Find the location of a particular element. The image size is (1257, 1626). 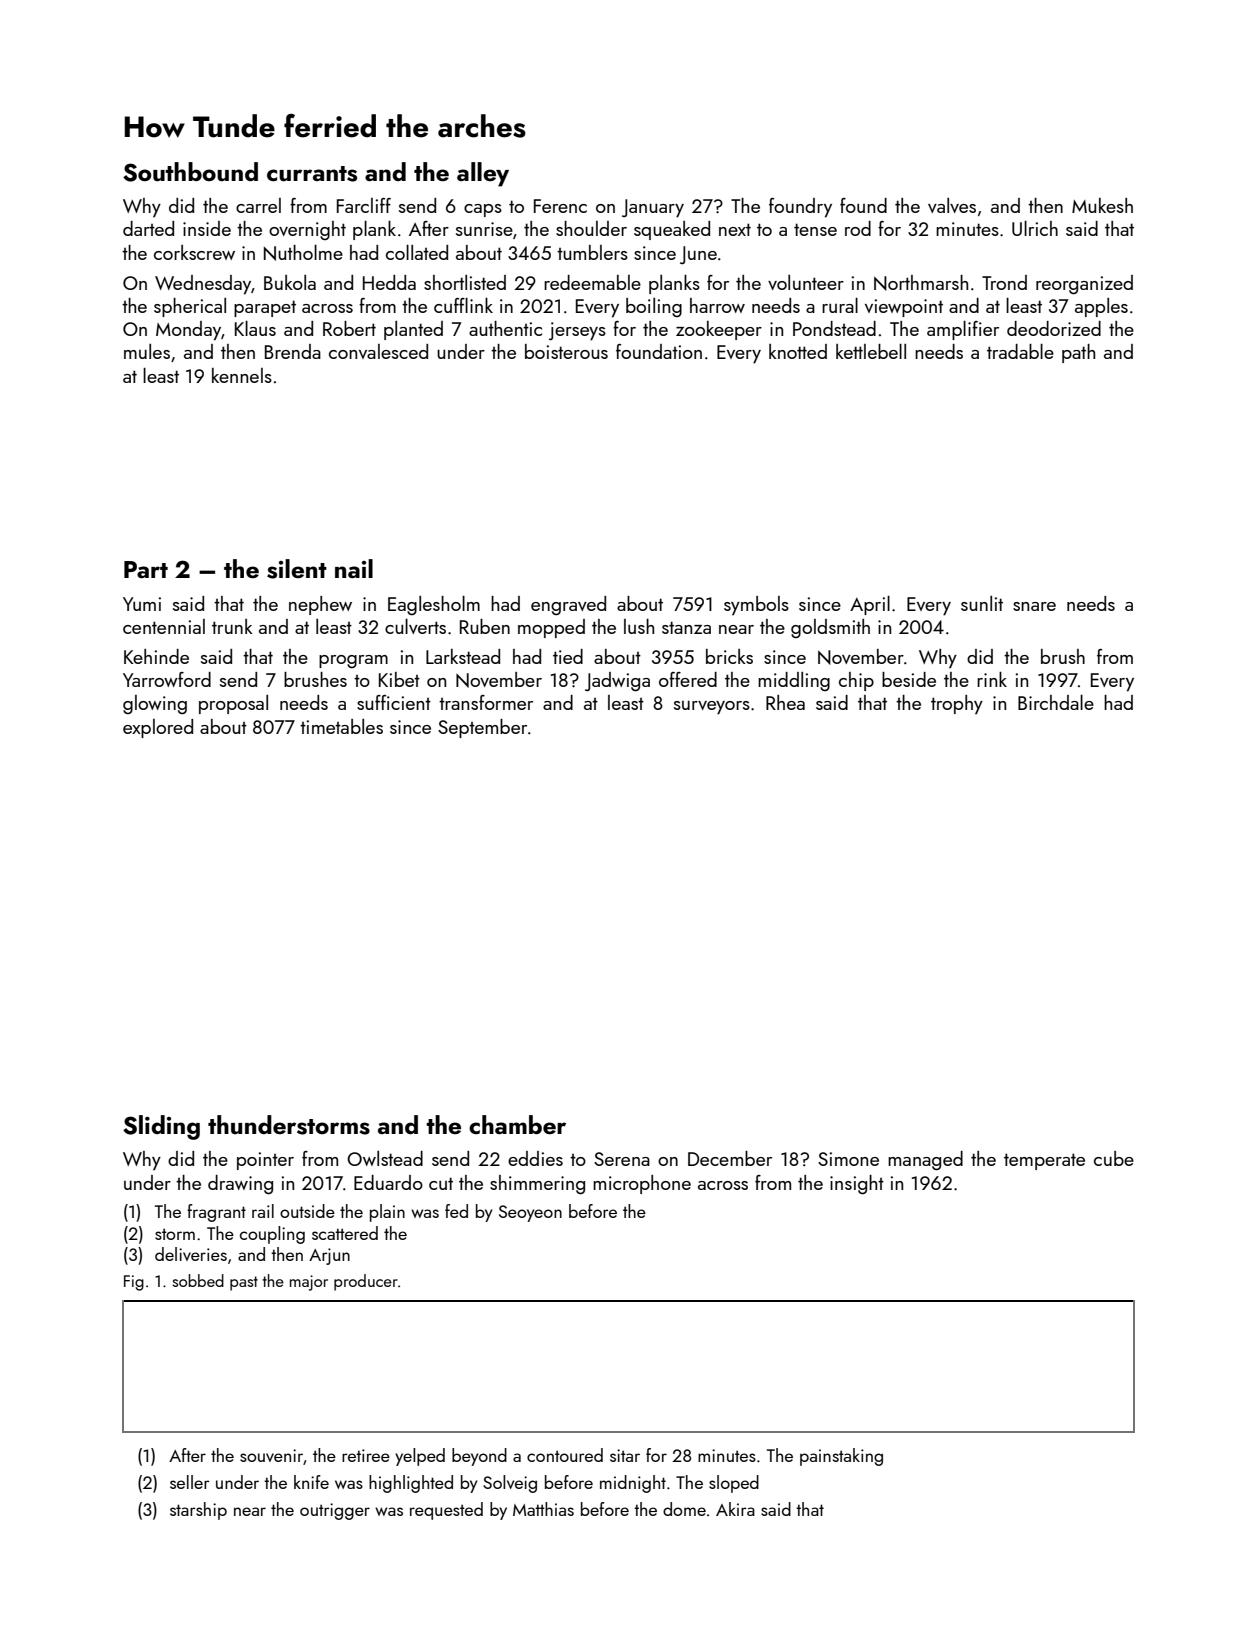

surveyors is located at coordinates (712, 708).
